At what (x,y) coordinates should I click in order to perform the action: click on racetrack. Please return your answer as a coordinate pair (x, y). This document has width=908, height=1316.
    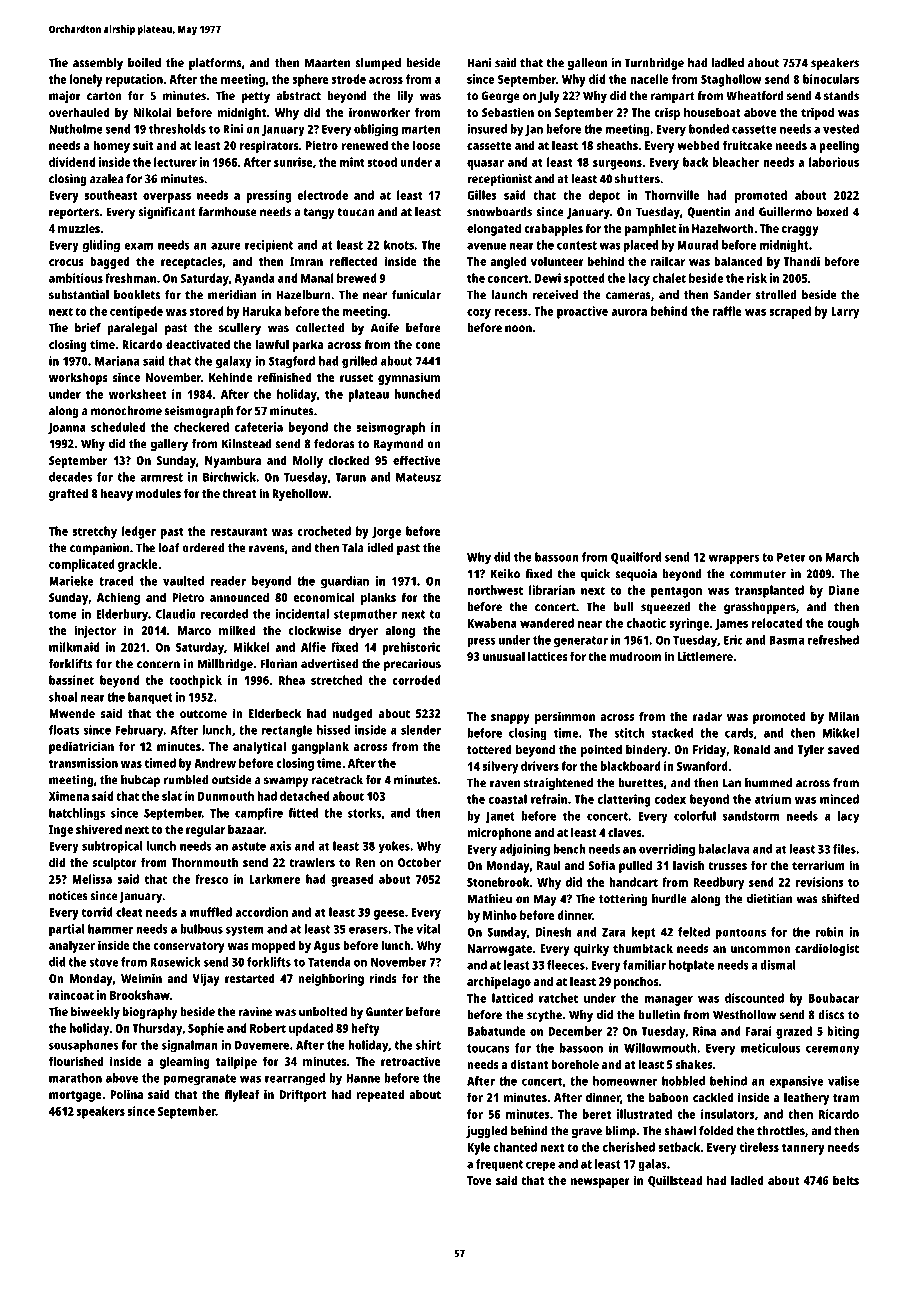
    Looking at the image, I should click on (337, 780).
